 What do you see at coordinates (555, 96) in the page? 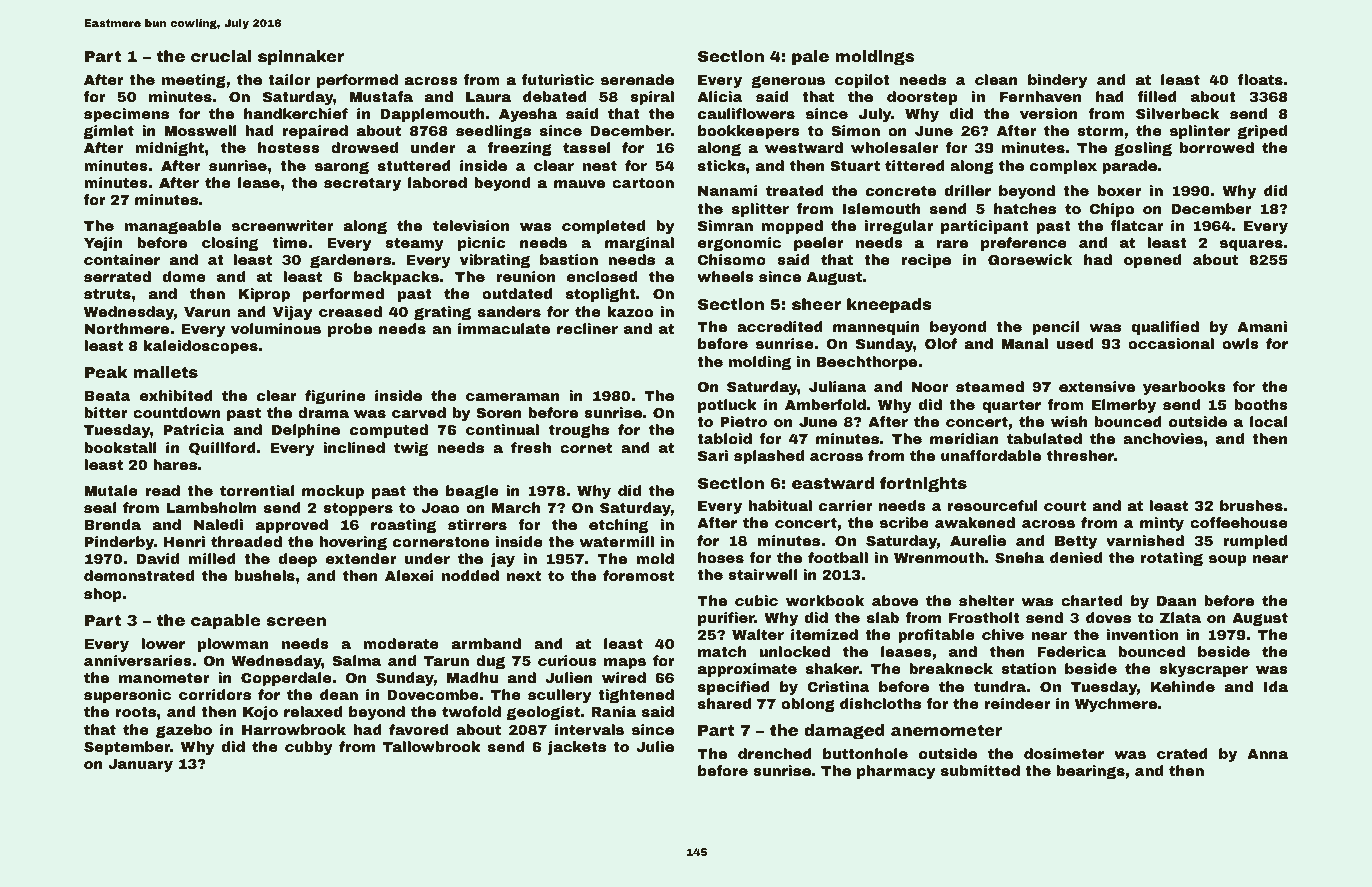
I see `debated` at bounding box center [555, 96].
